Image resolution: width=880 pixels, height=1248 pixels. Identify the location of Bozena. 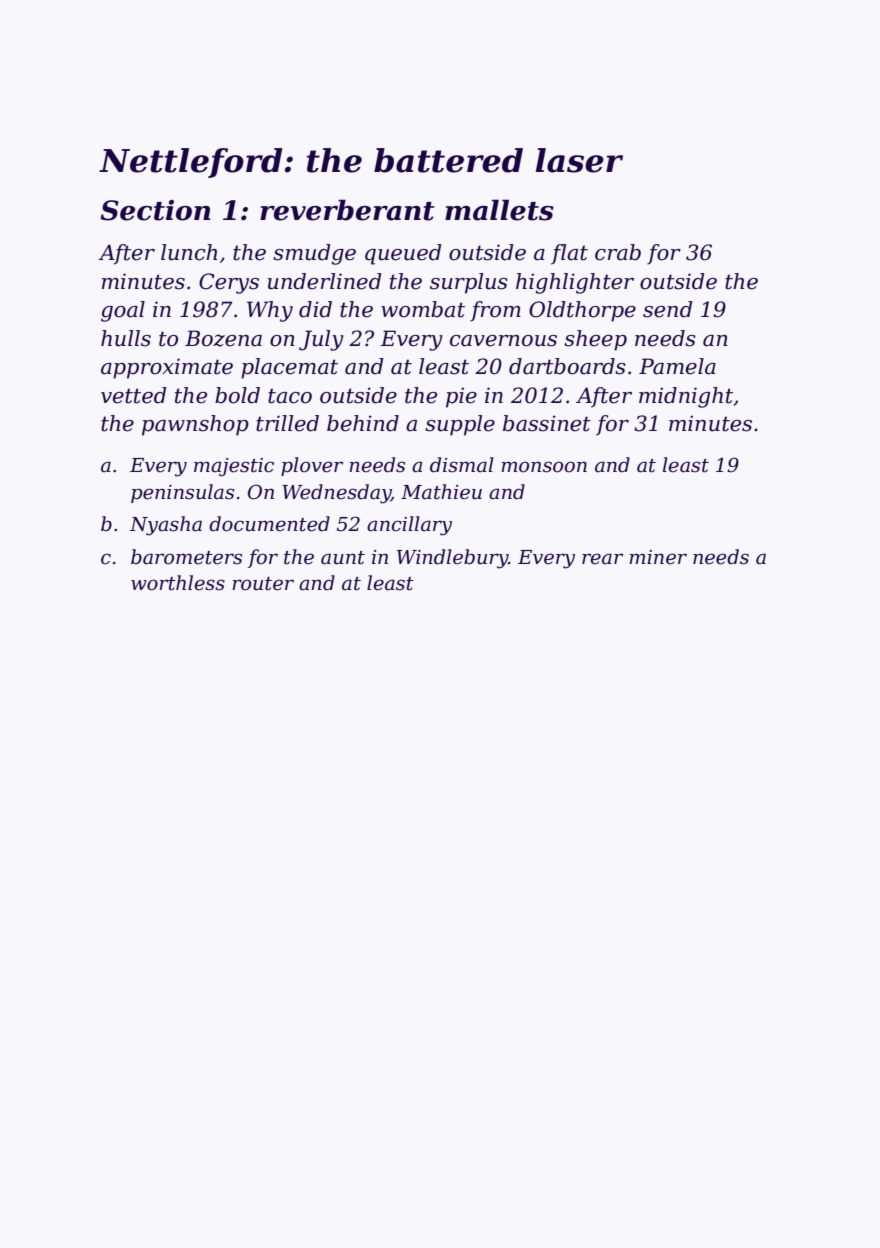
(223, 338).
